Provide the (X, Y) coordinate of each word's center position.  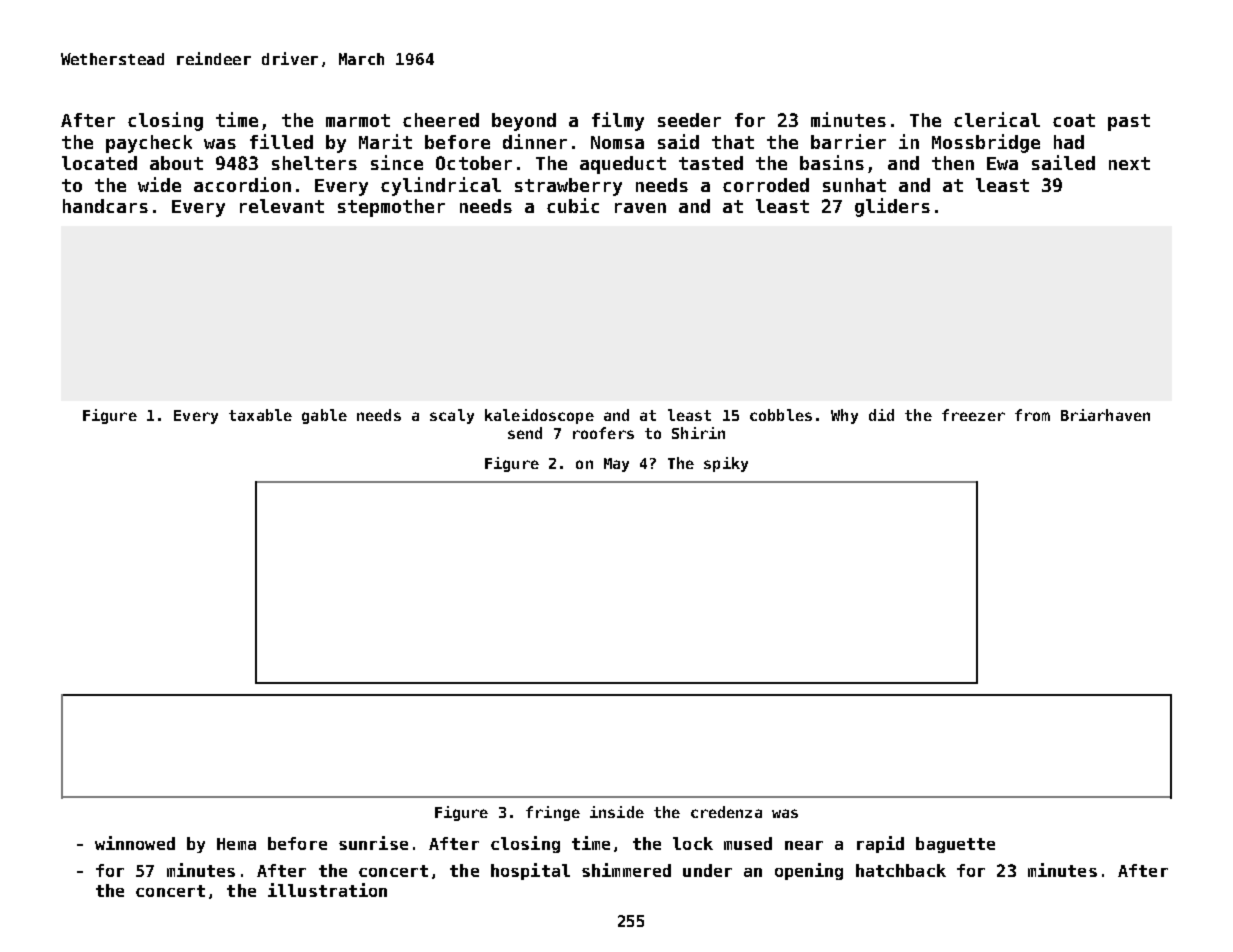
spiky (726, 464)
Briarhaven (1105, 415)
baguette (955, 845)
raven (640, 208)
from (1032, 415)
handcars (105, 206)
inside (617, 812)
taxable (260, 415)
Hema (236, 844)
